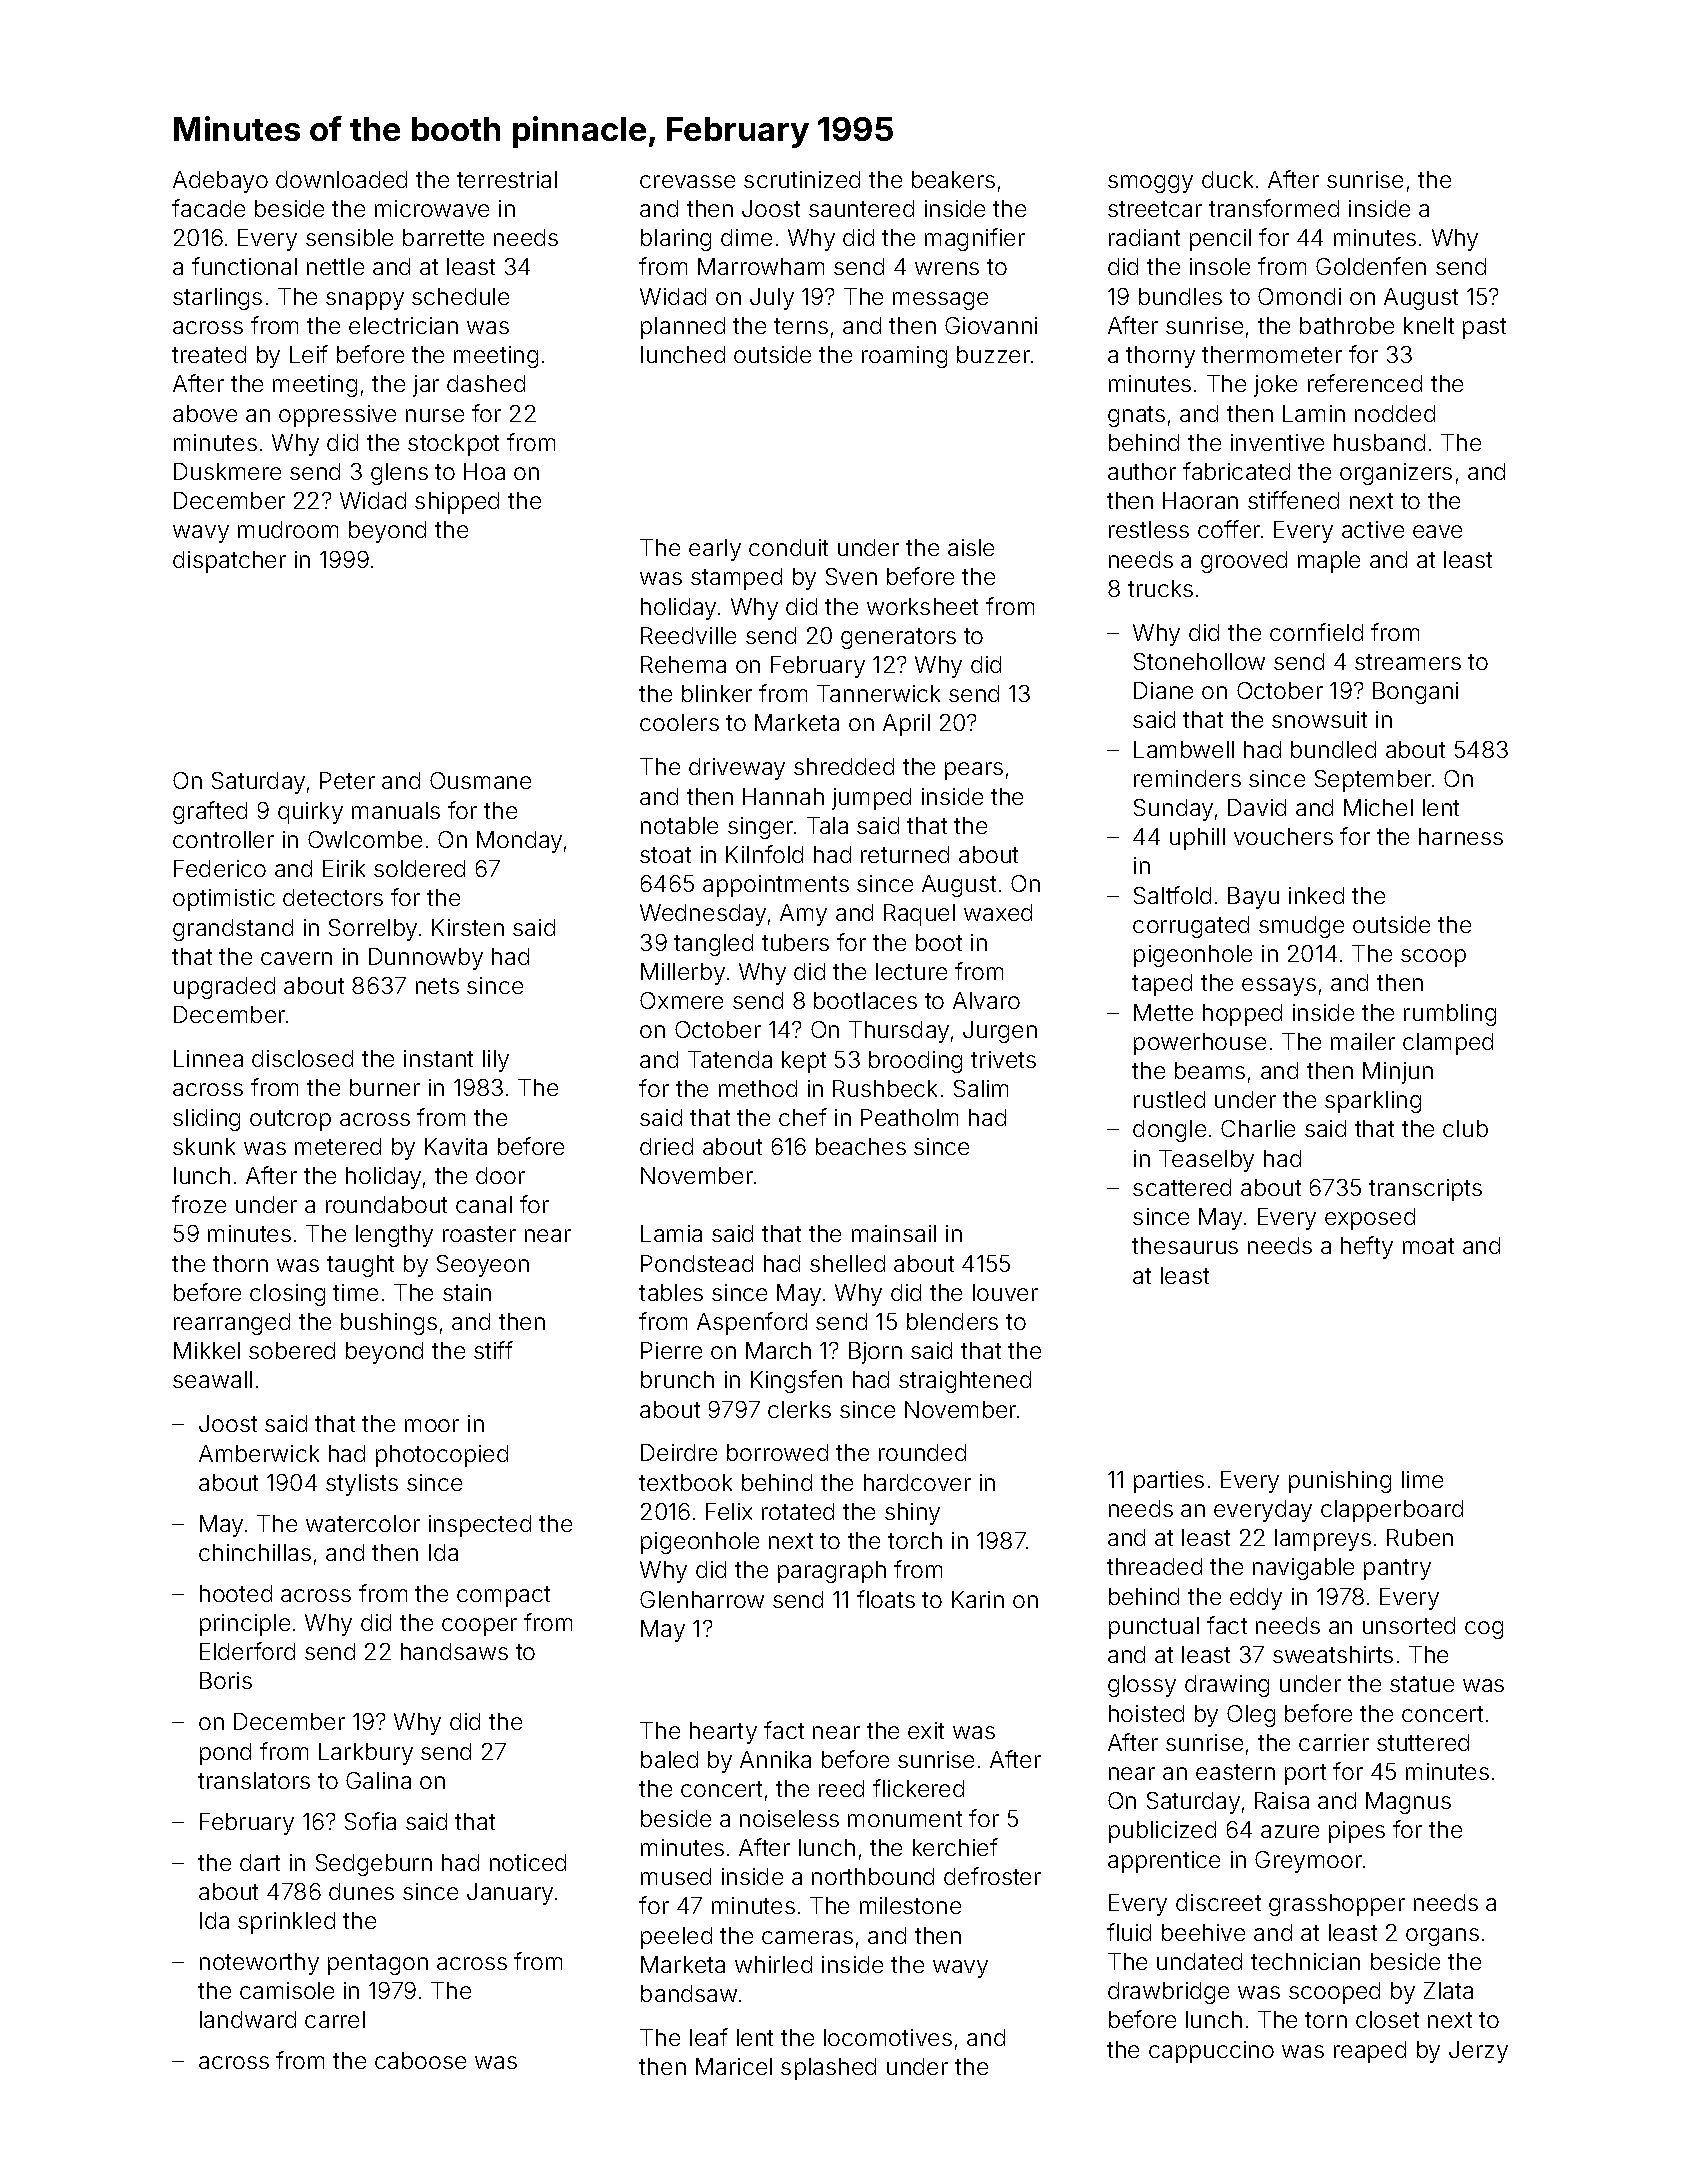 The height and width of the document is (2178, 1683). Describe the element at coordinates (1169, 1482) in the document. I see `parties` at that location.
